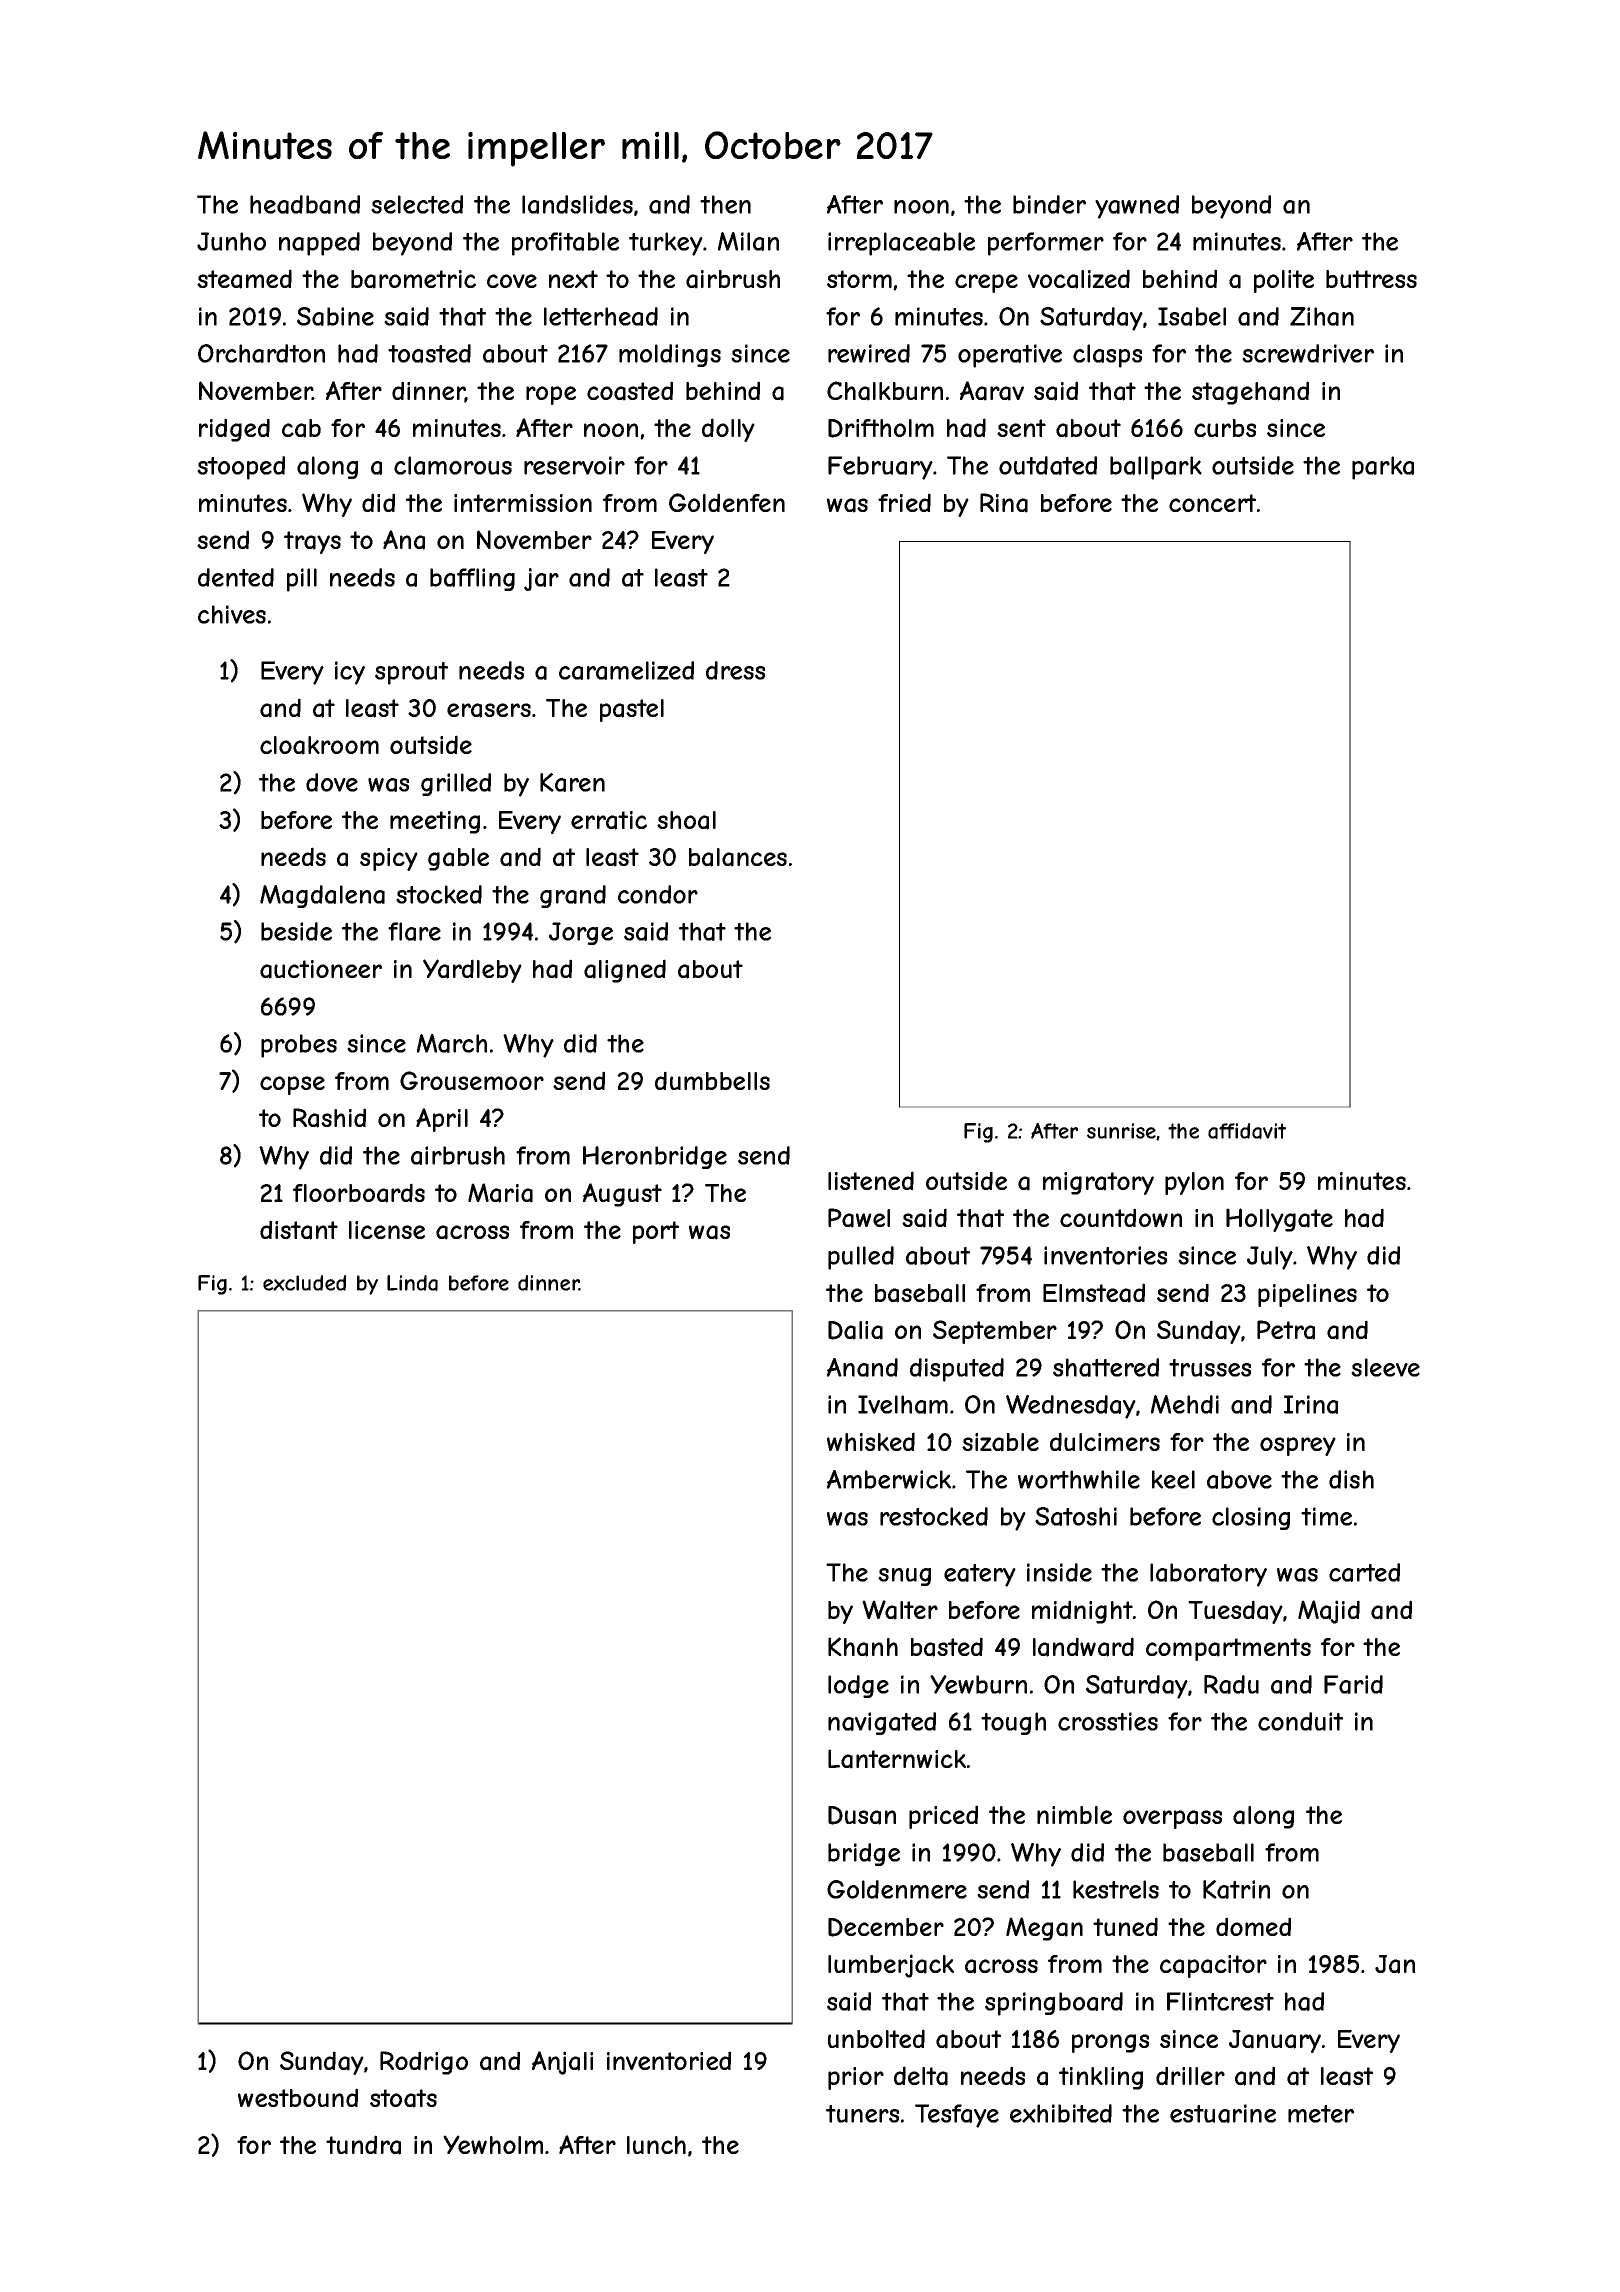 Image resolution: width=1620 pixels, height=2292 pixels. What do you see at coordinates (424, 2063) in the screenshot?
I see `Rodrigo` at bounding box center [424, 2063].
